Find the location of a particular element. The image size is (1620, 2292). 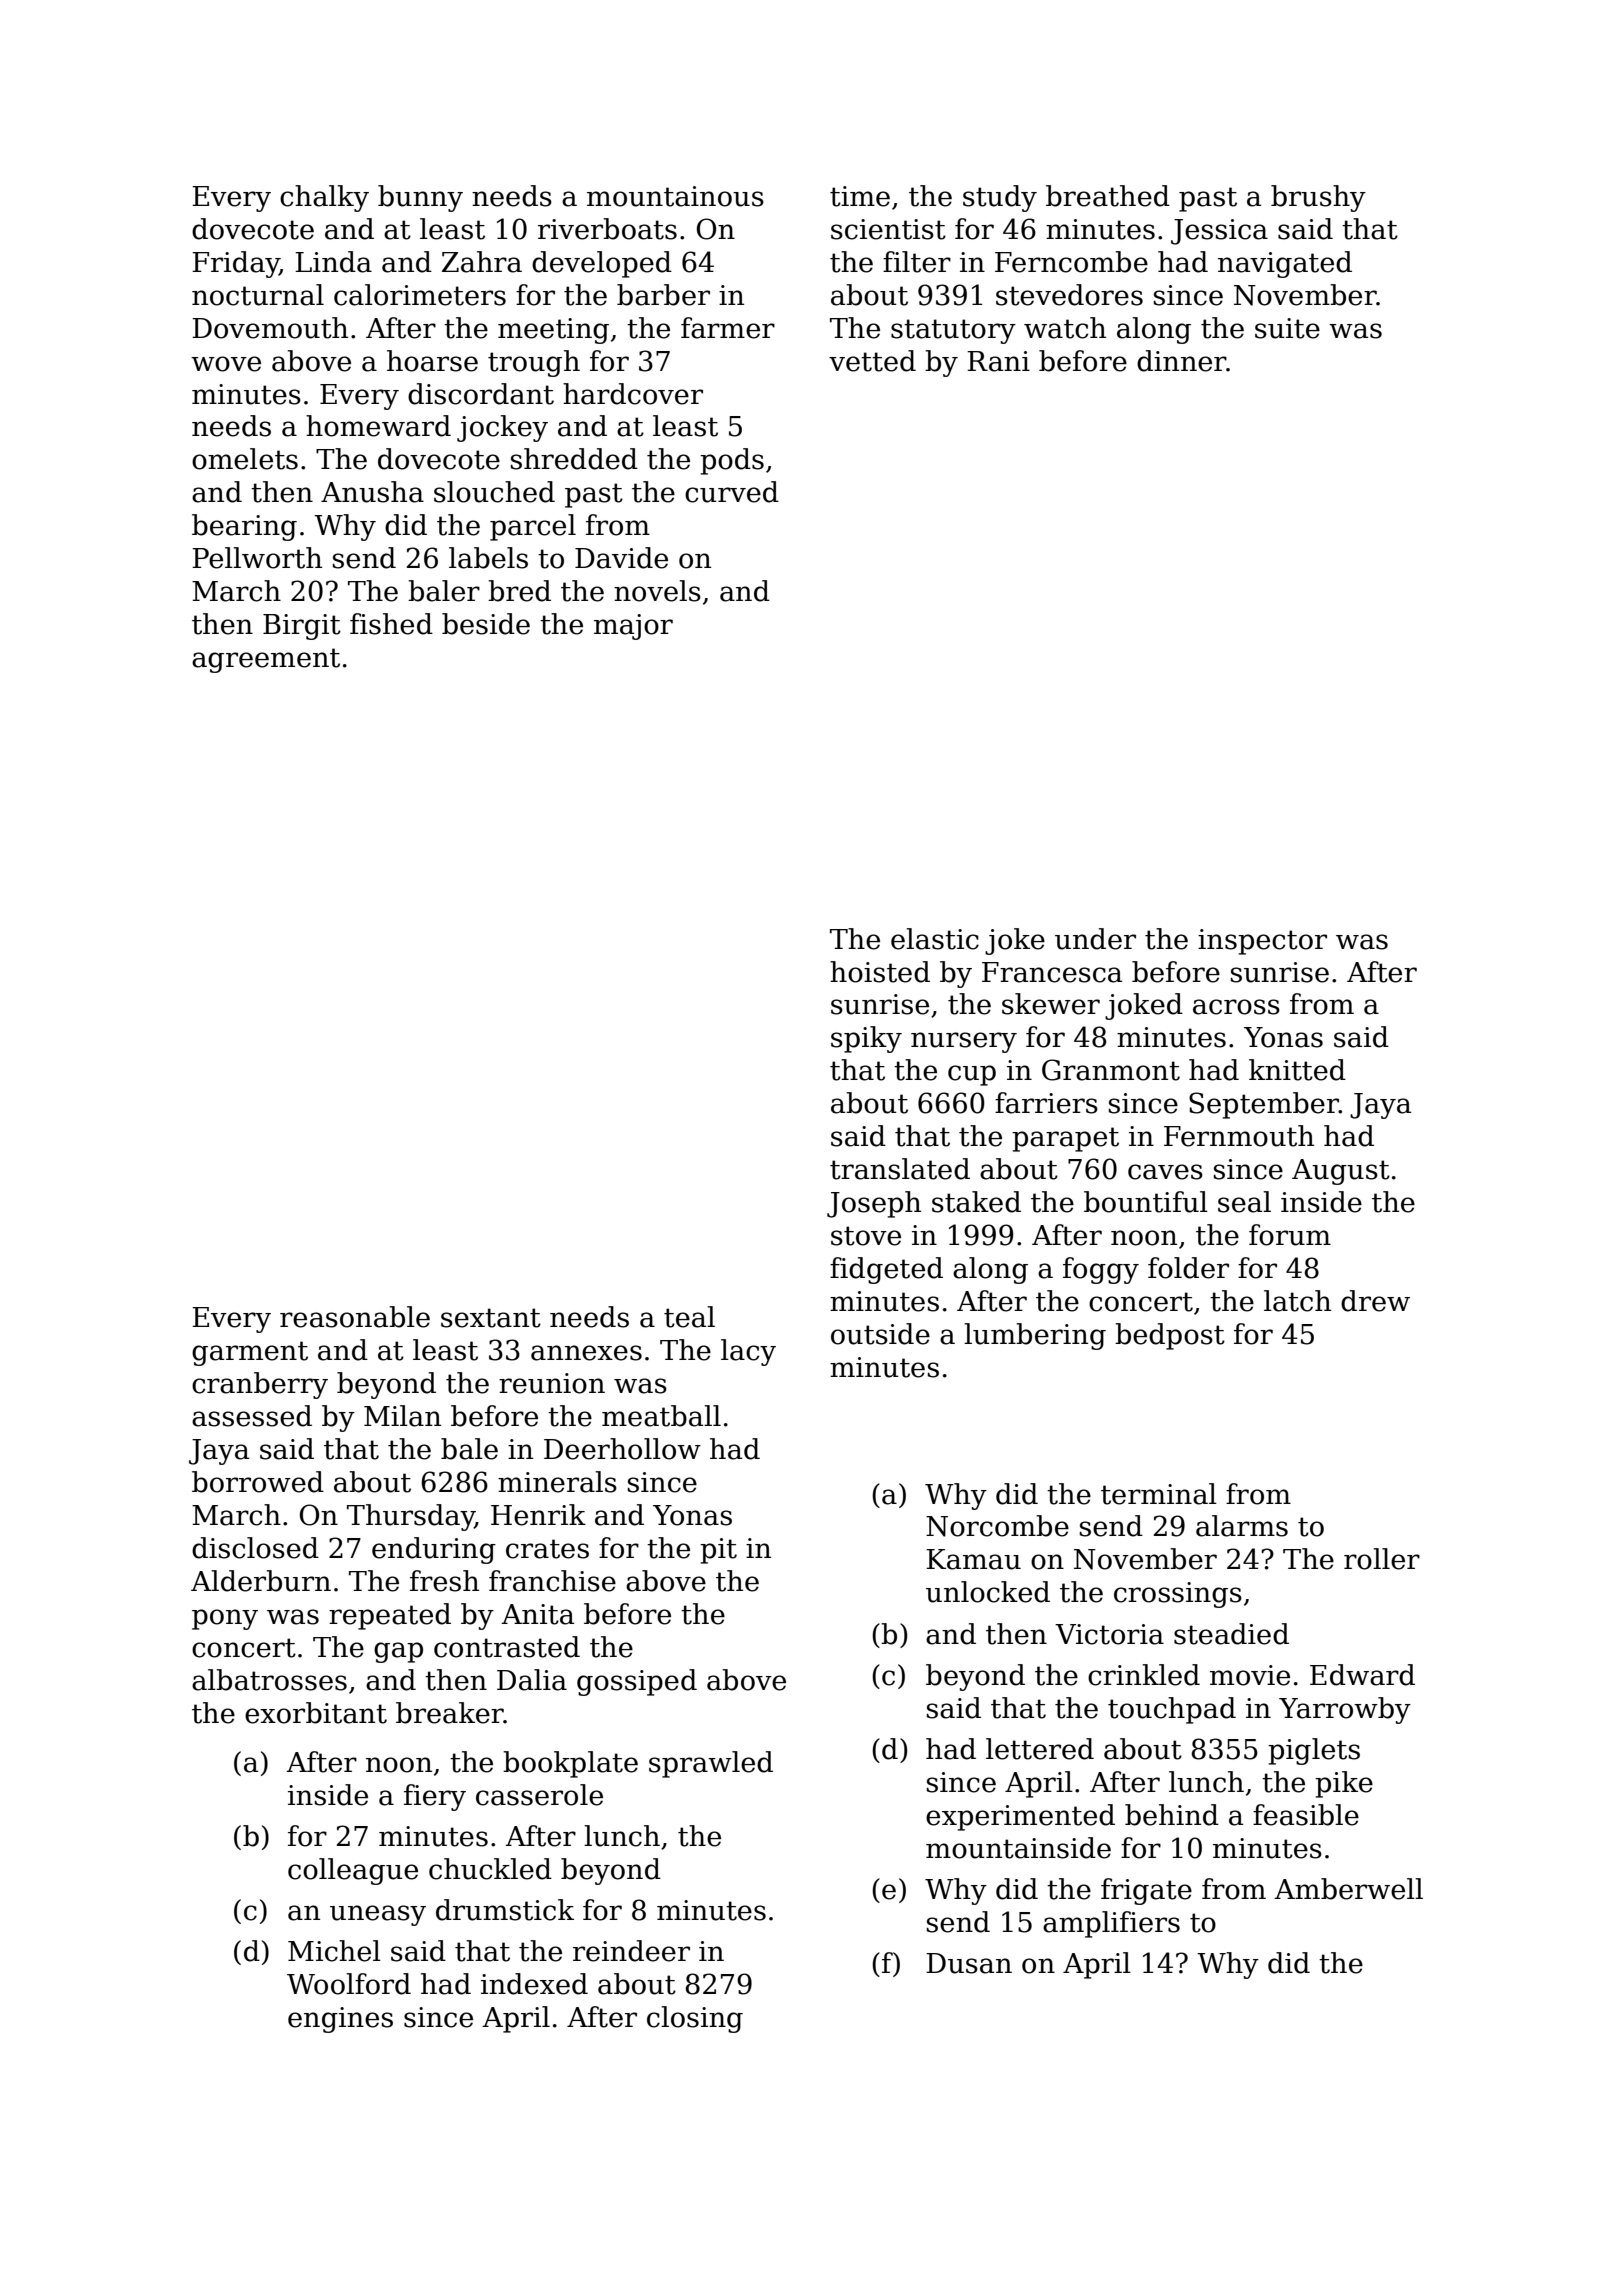

Dusan is located at coordinates (969, 1963).
